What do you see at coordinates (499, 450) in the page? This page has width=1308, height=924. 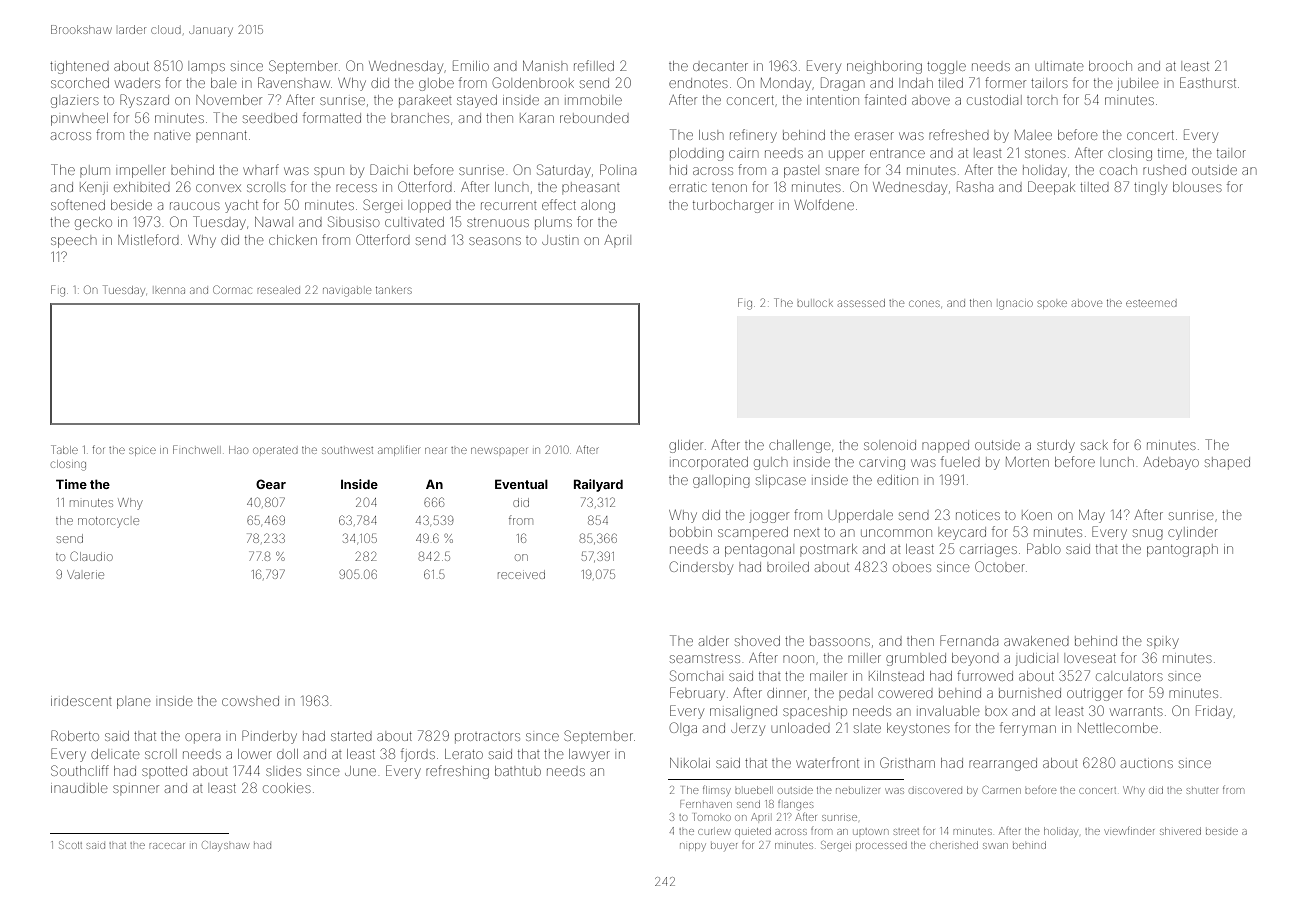 I see `newspaper` at bounding box center [499, 450].
